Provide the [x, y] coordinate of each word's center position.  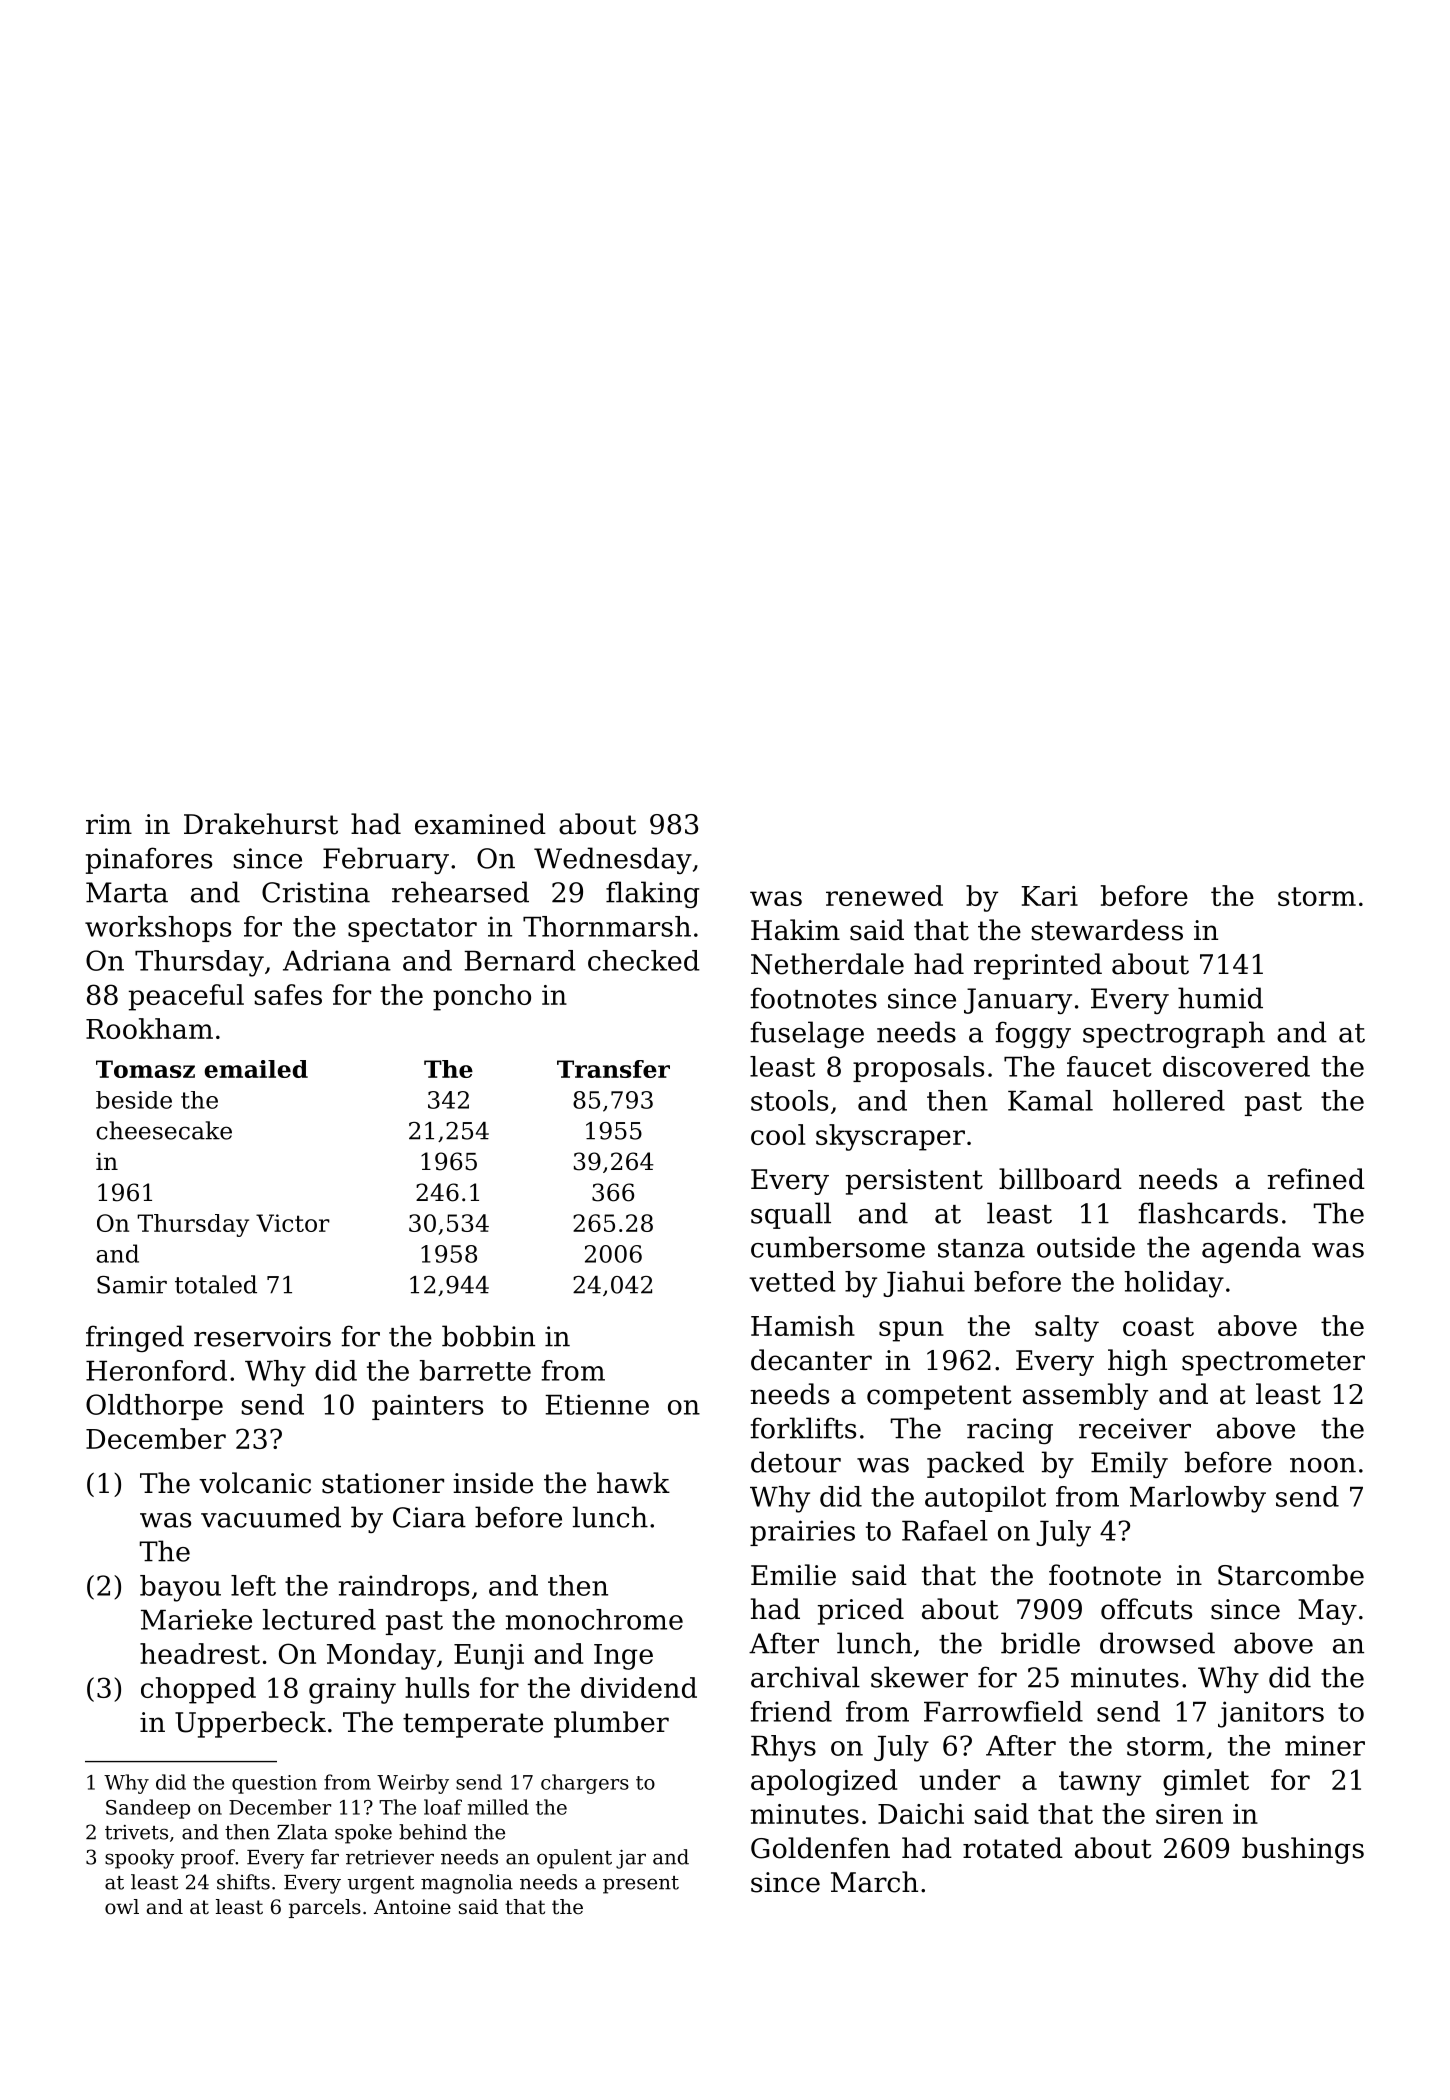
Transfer [613, 1069]
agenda [1251, 1249]
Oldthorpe [154, 1407]
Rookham [149, 1028]
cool [778, 1134]
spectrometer [1273, 1363]
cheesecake [164, 1130]
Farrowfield [1003, 1711]
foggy [1033, 1034]
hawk [633, 1483]
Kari [1050, 896]
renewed [884, 895]
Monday [381, 1656]
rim [109, 824]
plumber [611, 1724]
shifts [243, 1882]
